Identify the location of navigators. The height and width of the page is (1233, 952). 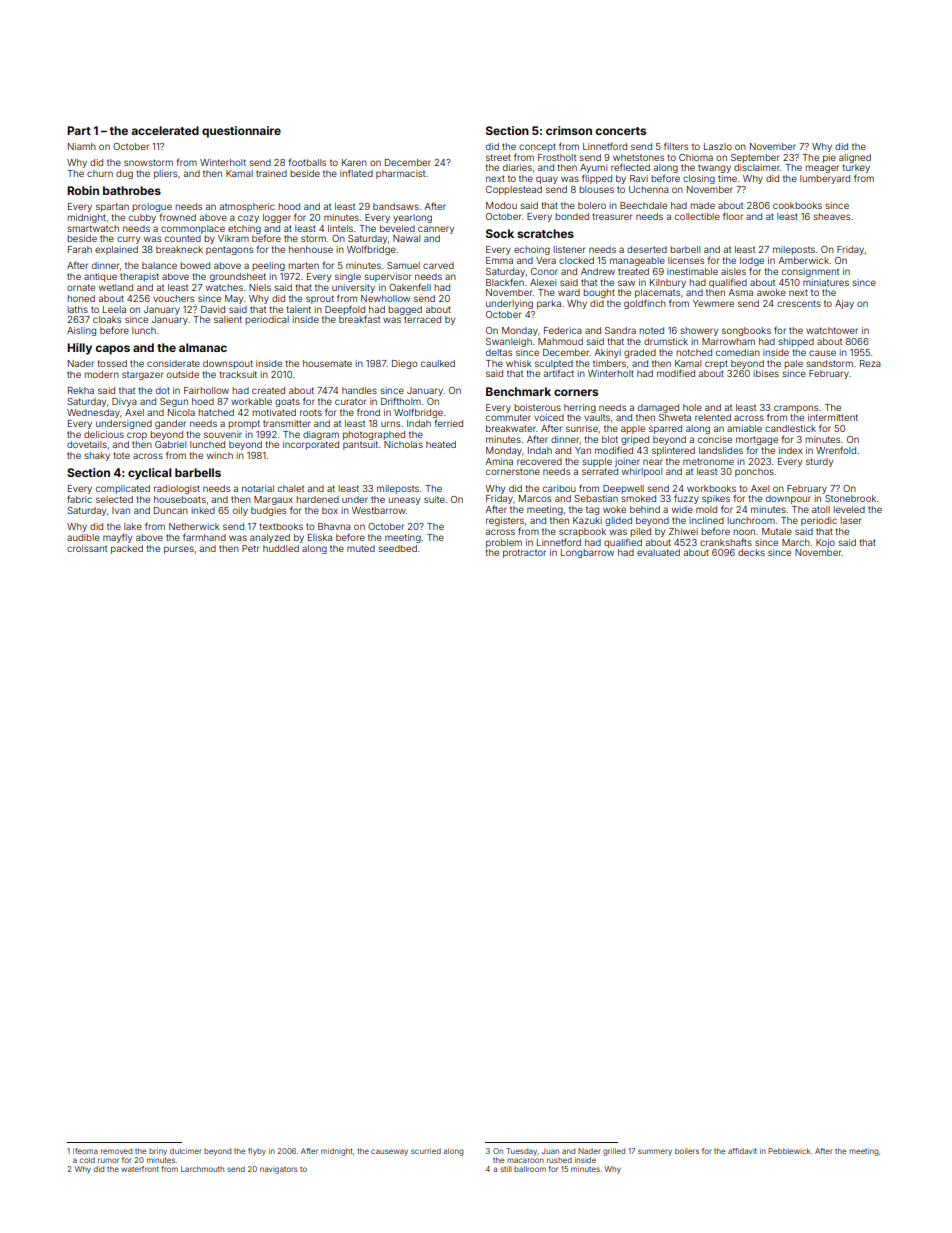
(279, 1170).
